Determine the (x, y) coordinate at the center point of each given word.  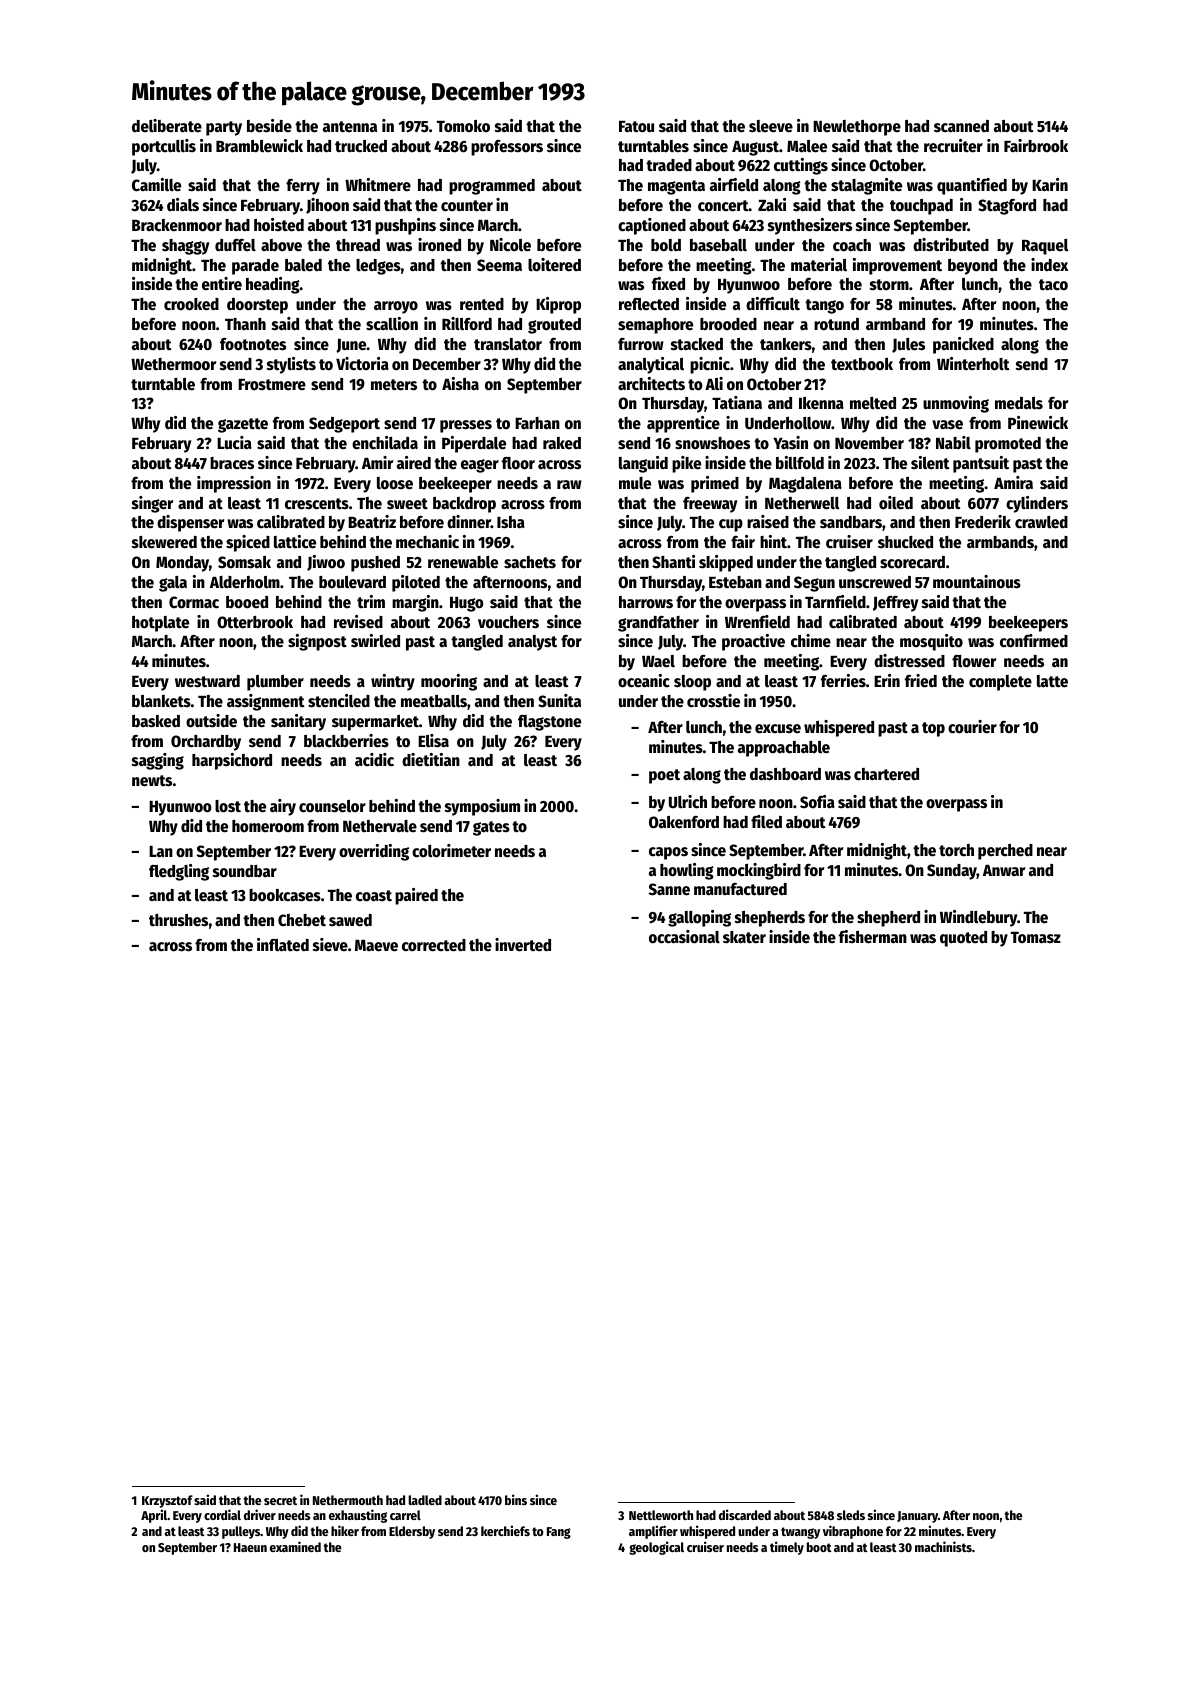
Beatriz (372, 522)
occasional (684, 937)
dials (183, 205)
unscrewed (875, 582)
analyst (532, 643)
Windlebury (978, 918)
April (154, 1516)
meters (394, 385)
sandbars (851, 522)
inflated (283, 945)
